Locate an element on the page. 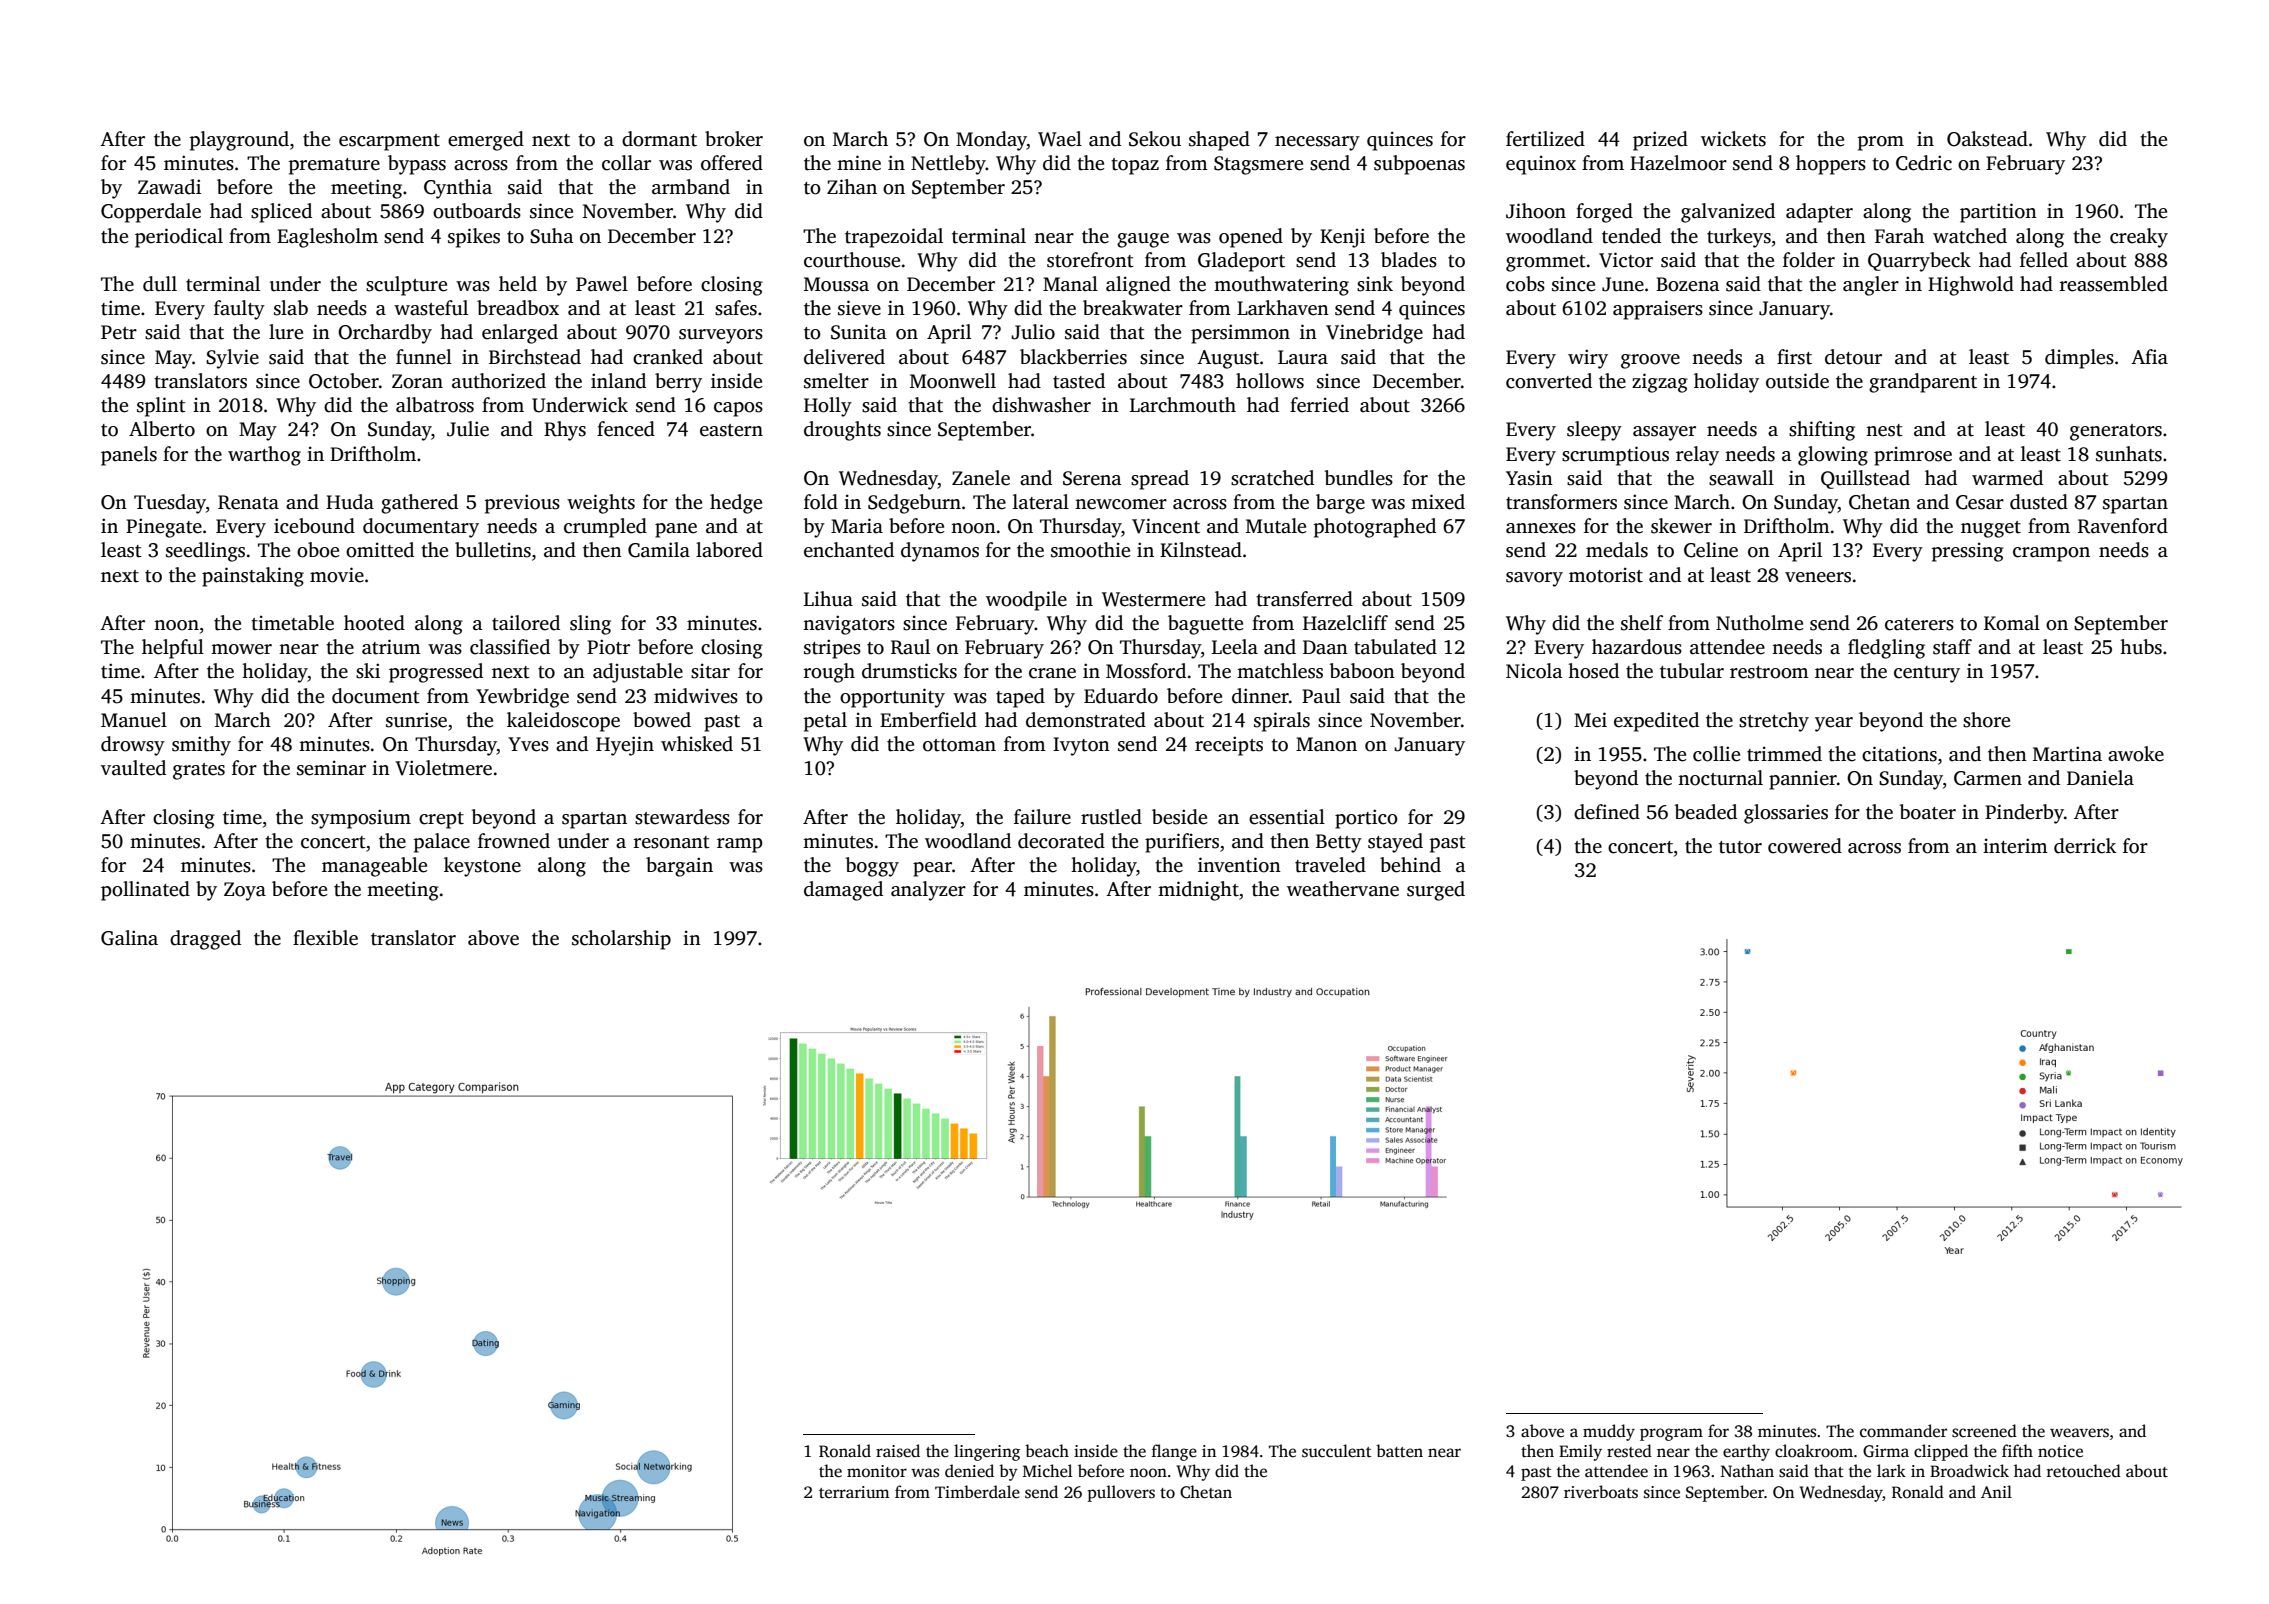 This image has height=1604, width=2269. Oakstead is located at coordinates (1987, 139).
